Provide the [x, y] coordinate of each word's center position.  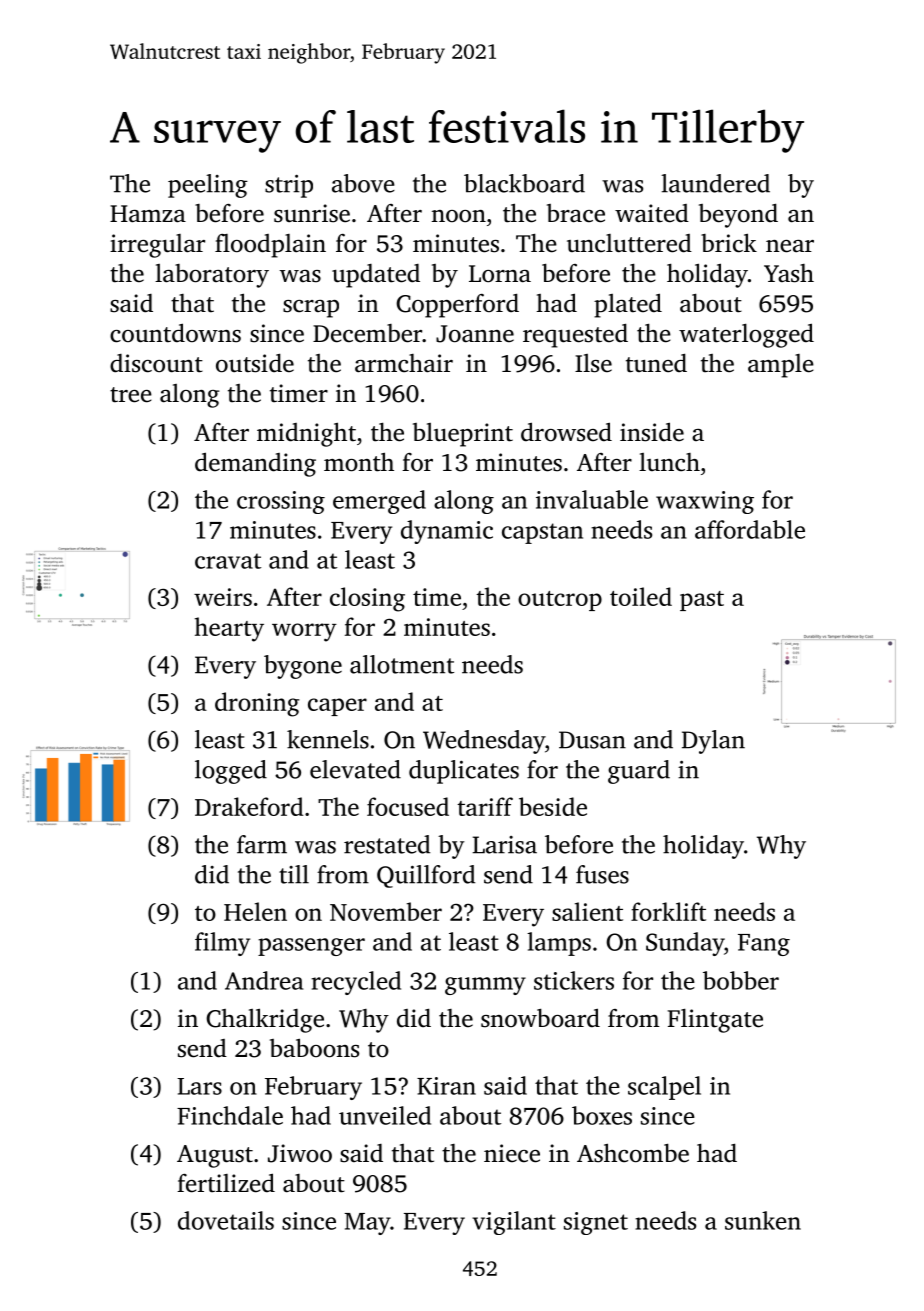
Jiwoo [300, 1153]
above [363, 183]
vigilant [514, 1223]
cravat [228, 561]
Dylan [713, 742]
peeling [208, 186]
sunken [763, 1220]
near [790, 246]
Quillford [426, 876]
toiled [641, 596]
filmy [222, 944]
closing [367, 599]
